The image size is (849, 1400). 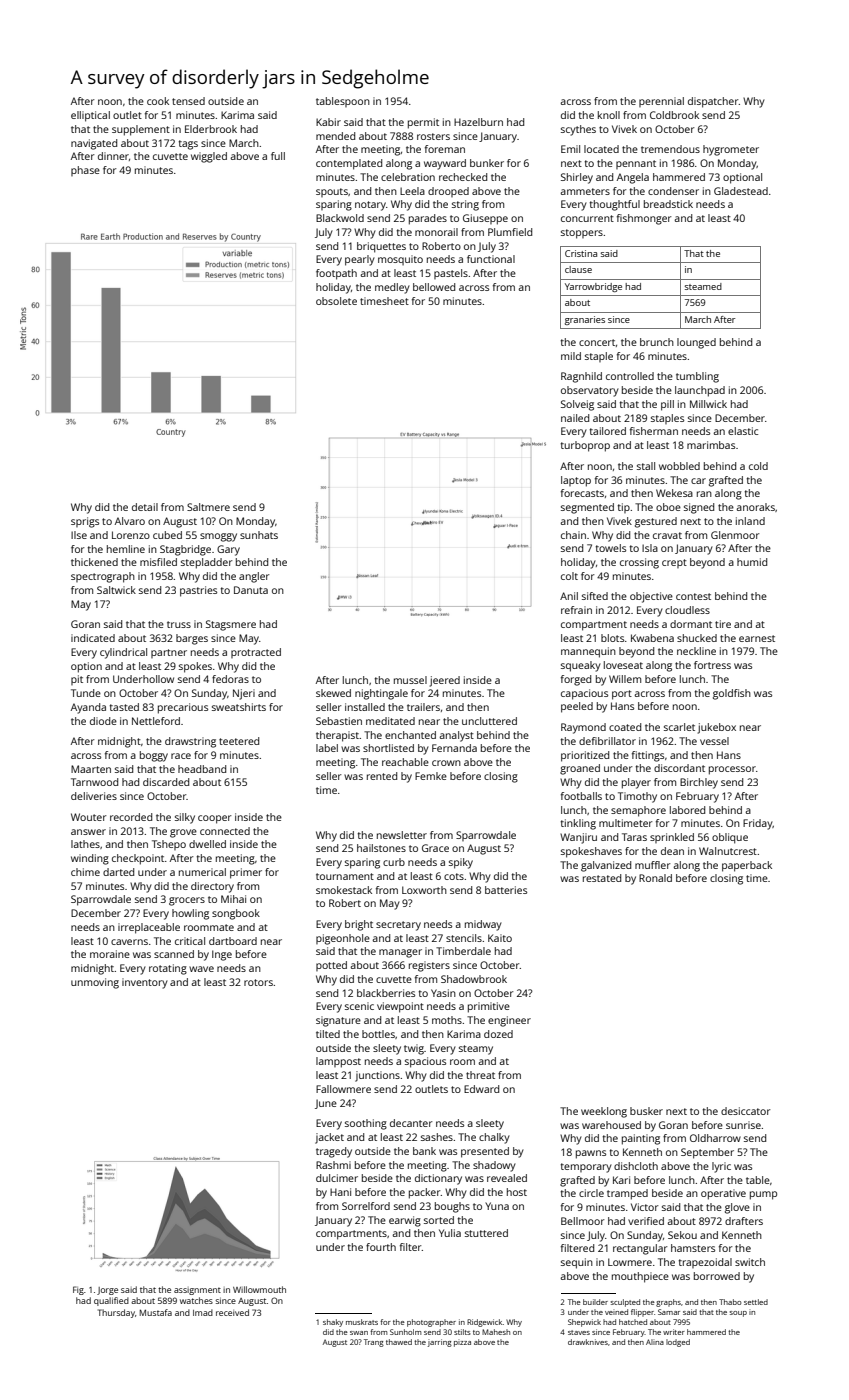 I want to click on lathes, so click(x=85, y=844).
